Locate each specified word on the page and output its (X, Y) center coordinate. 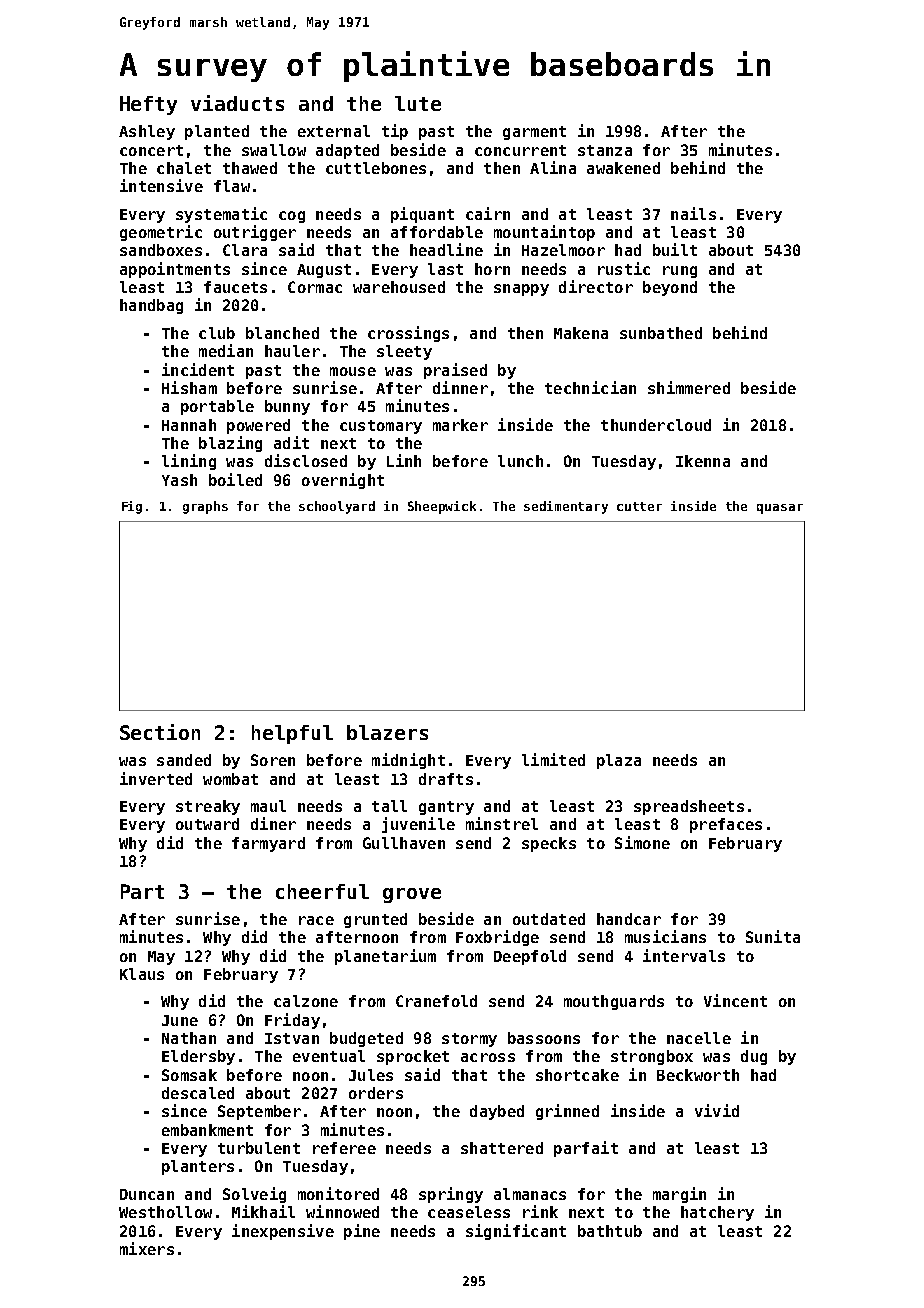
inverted (156, 778)
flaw (232, 186)
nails (693, 213)
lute (418, 103)
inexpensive (283, 1232)
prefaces (726, 825)
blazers (387, 732)
